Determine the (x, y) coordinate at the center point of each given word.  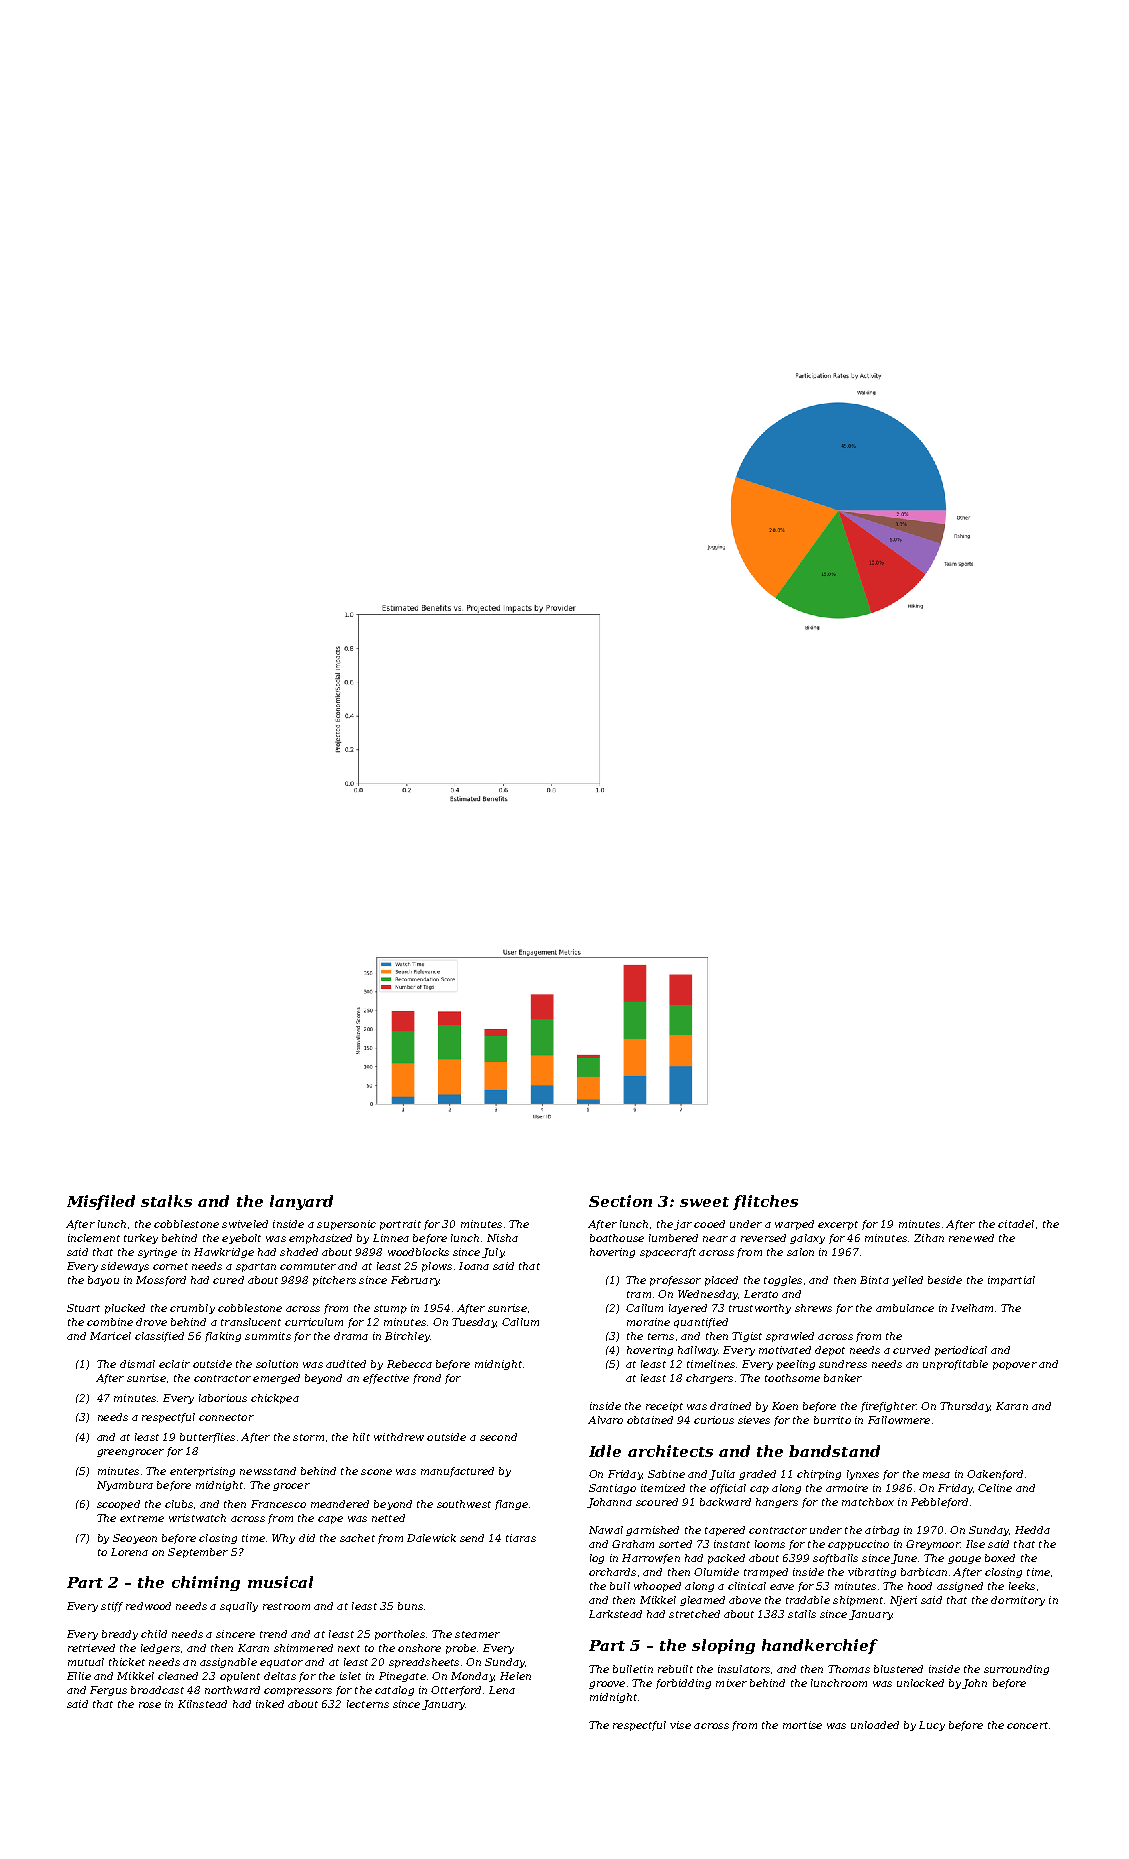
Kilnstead (202, 1704)
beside (945, 1280)
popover (1015, 1366)
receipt (664, 1407)
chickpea (275, 1399)
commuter (308, 1266)
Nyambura (125, 1486)
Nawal (606, 1530)
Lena (502, 1690)
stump (390, 1309)
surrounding (1016, 1670)
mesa (936, 1475)
